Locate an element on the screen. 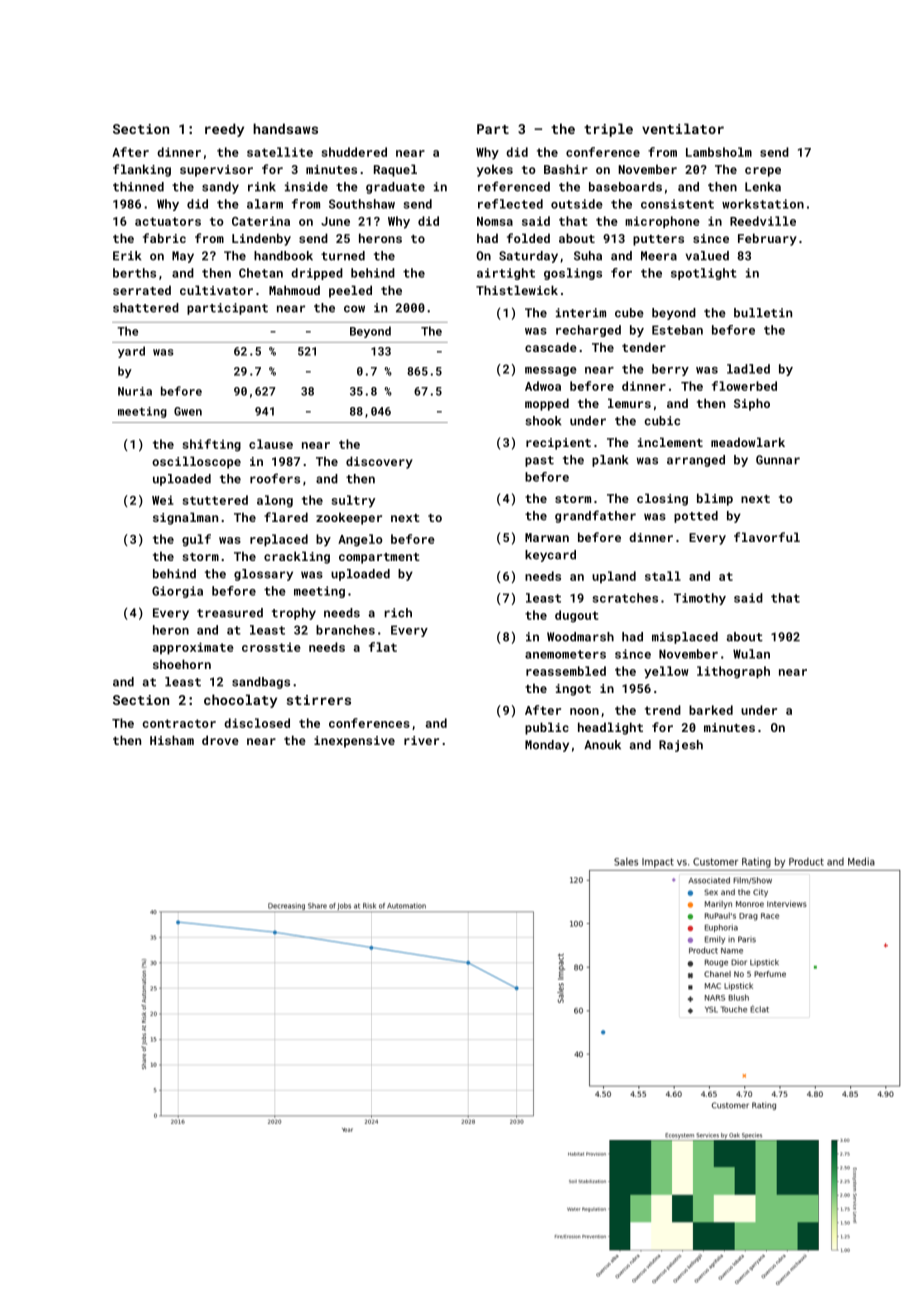 Image resolution: width=924 pixels, height=1308 pixels. Angelo is located at coordinates (360, 540).
